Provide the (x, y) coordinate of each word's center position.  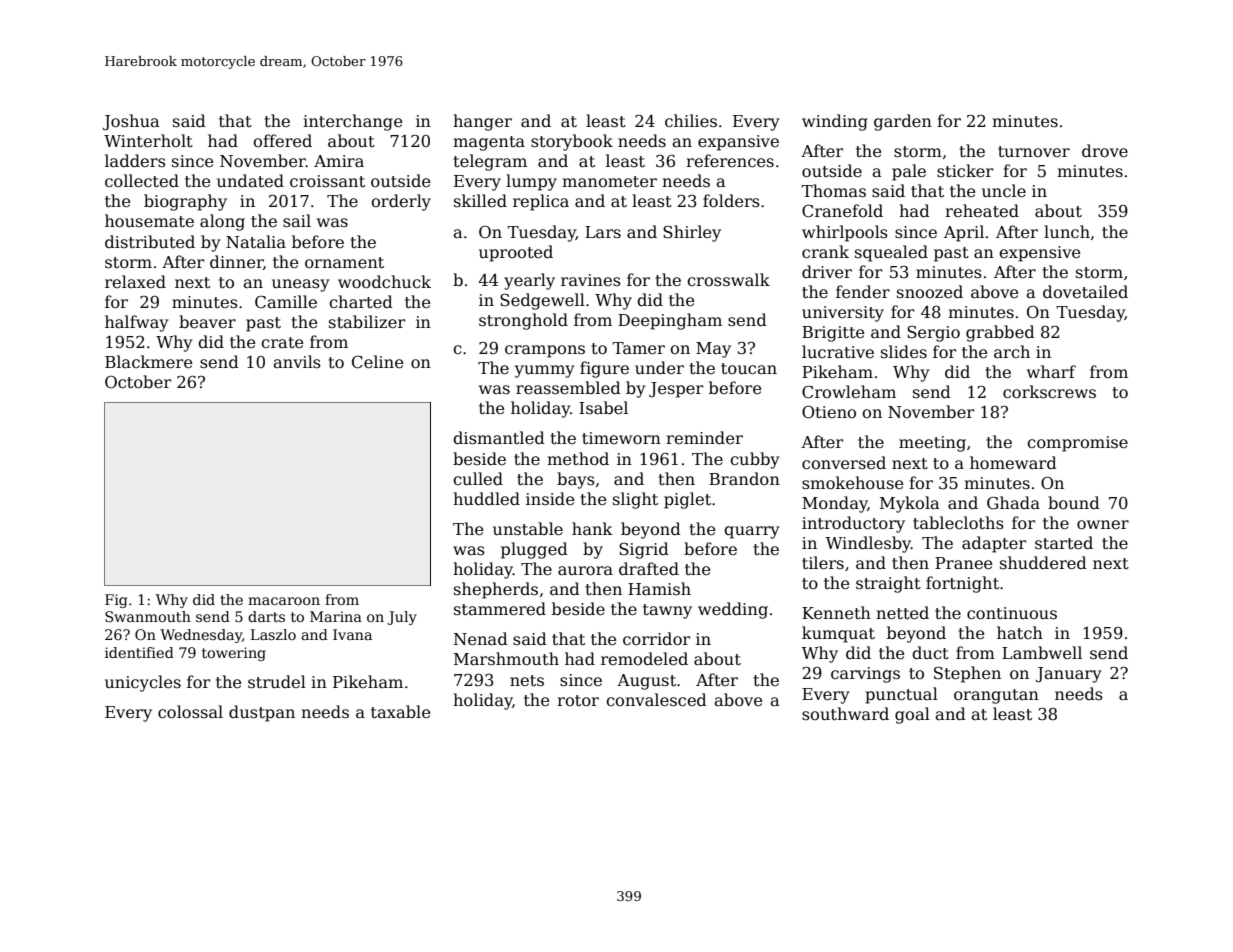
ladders (135, 160)
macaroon (284, 601)
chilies (691, 121)
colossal (190, 712)
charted (361, 302)
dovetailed (1085, 292)
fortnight (962, 584)
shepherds (496, 590)
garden (903, 122)
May (713, 350)
